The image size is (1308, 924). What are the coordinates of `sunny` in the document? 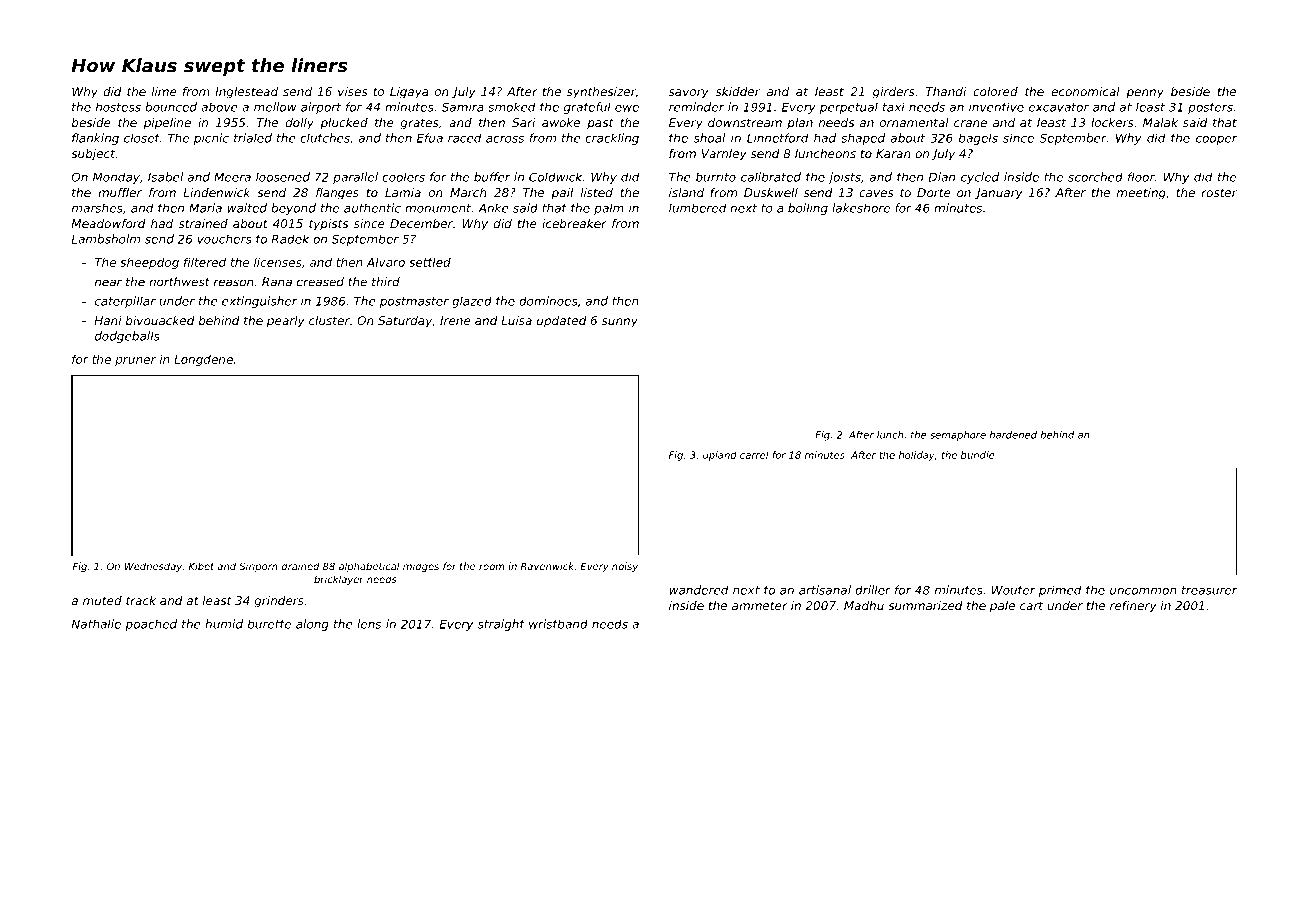 It's located at (620, 323).
